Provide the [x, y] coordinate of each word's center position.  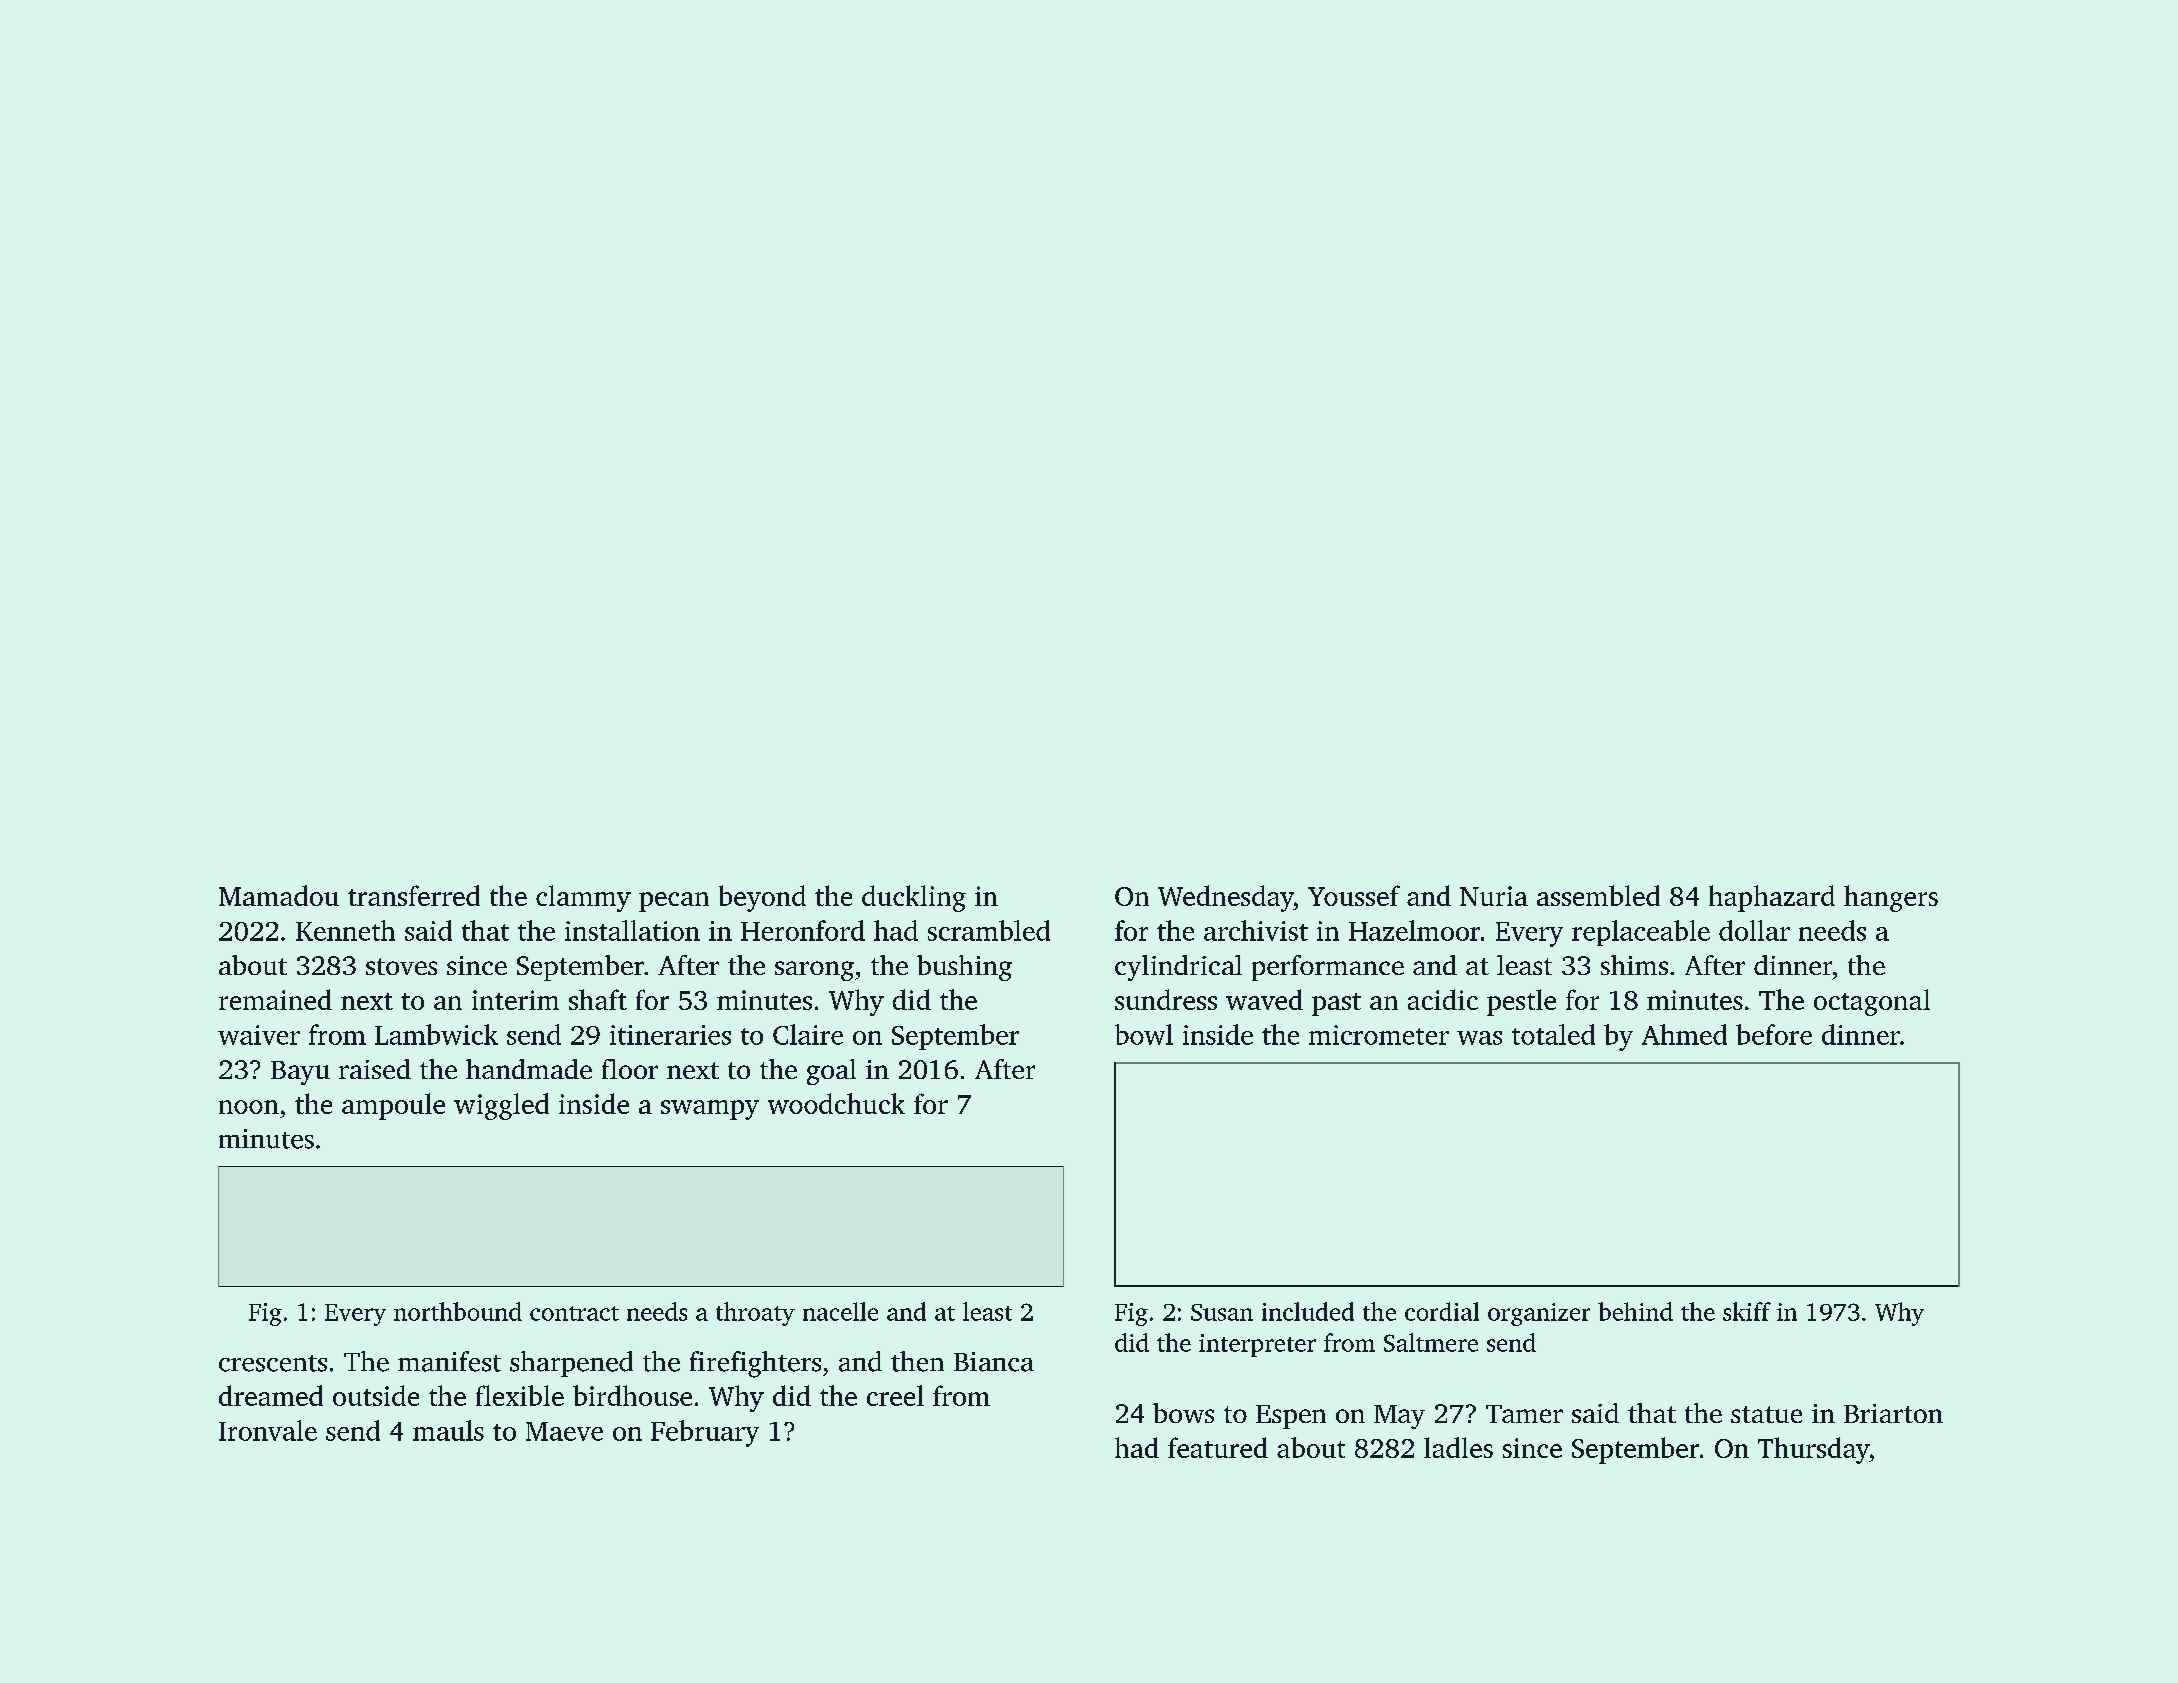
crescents [273, 1363]
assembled [1598, 895]
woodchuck [836, 1103]
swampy [710, 1110]
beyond [762, 898]
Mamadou [279, 895]
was [1479, 1038]
